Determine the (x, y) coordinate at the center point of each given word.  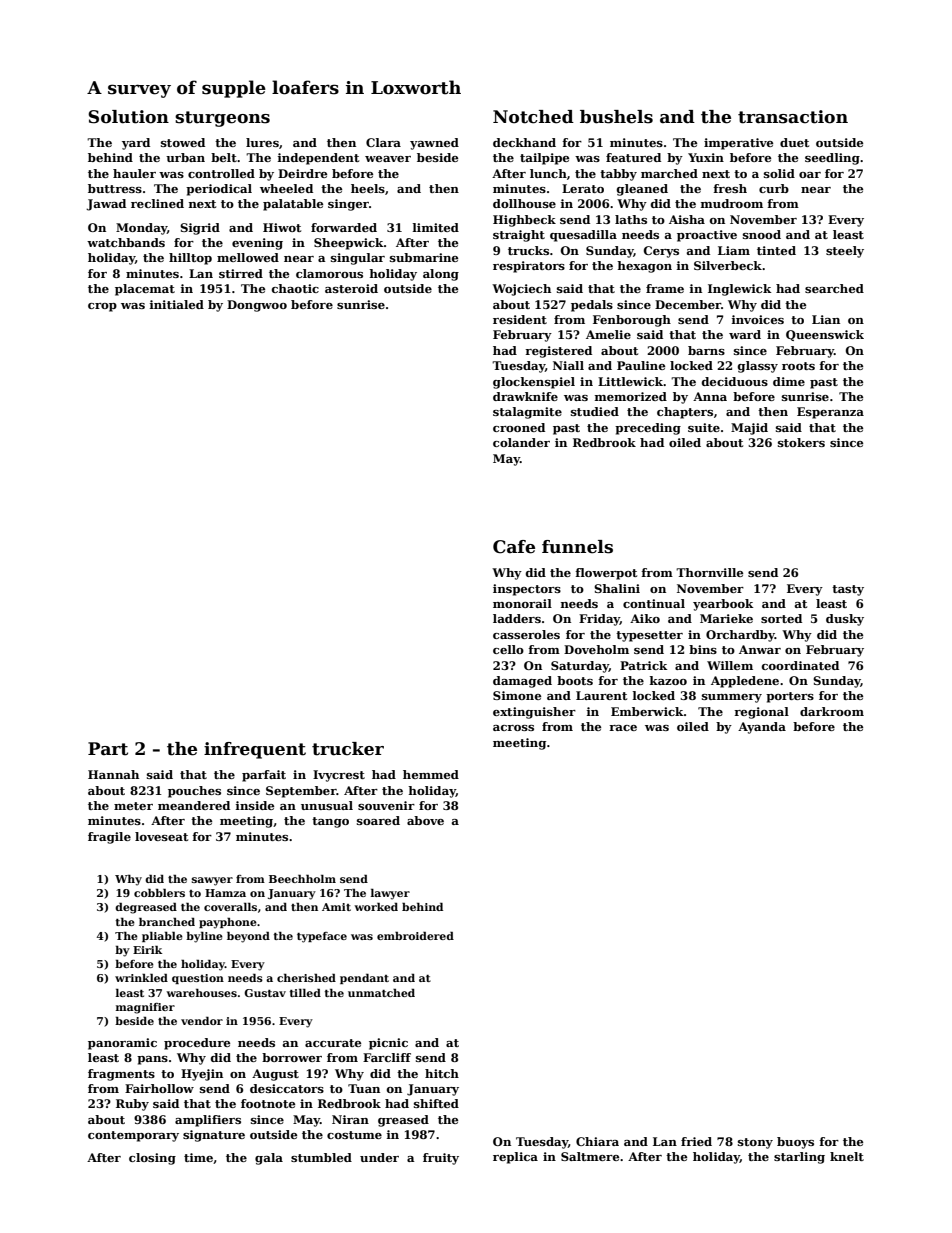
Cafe (514, 547)
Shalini (617, 588)
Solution (128, 117)
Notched (533, 117)
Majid (749, 429)
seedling (832, 159)
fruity (441, 1159)
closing (152, 1159)
